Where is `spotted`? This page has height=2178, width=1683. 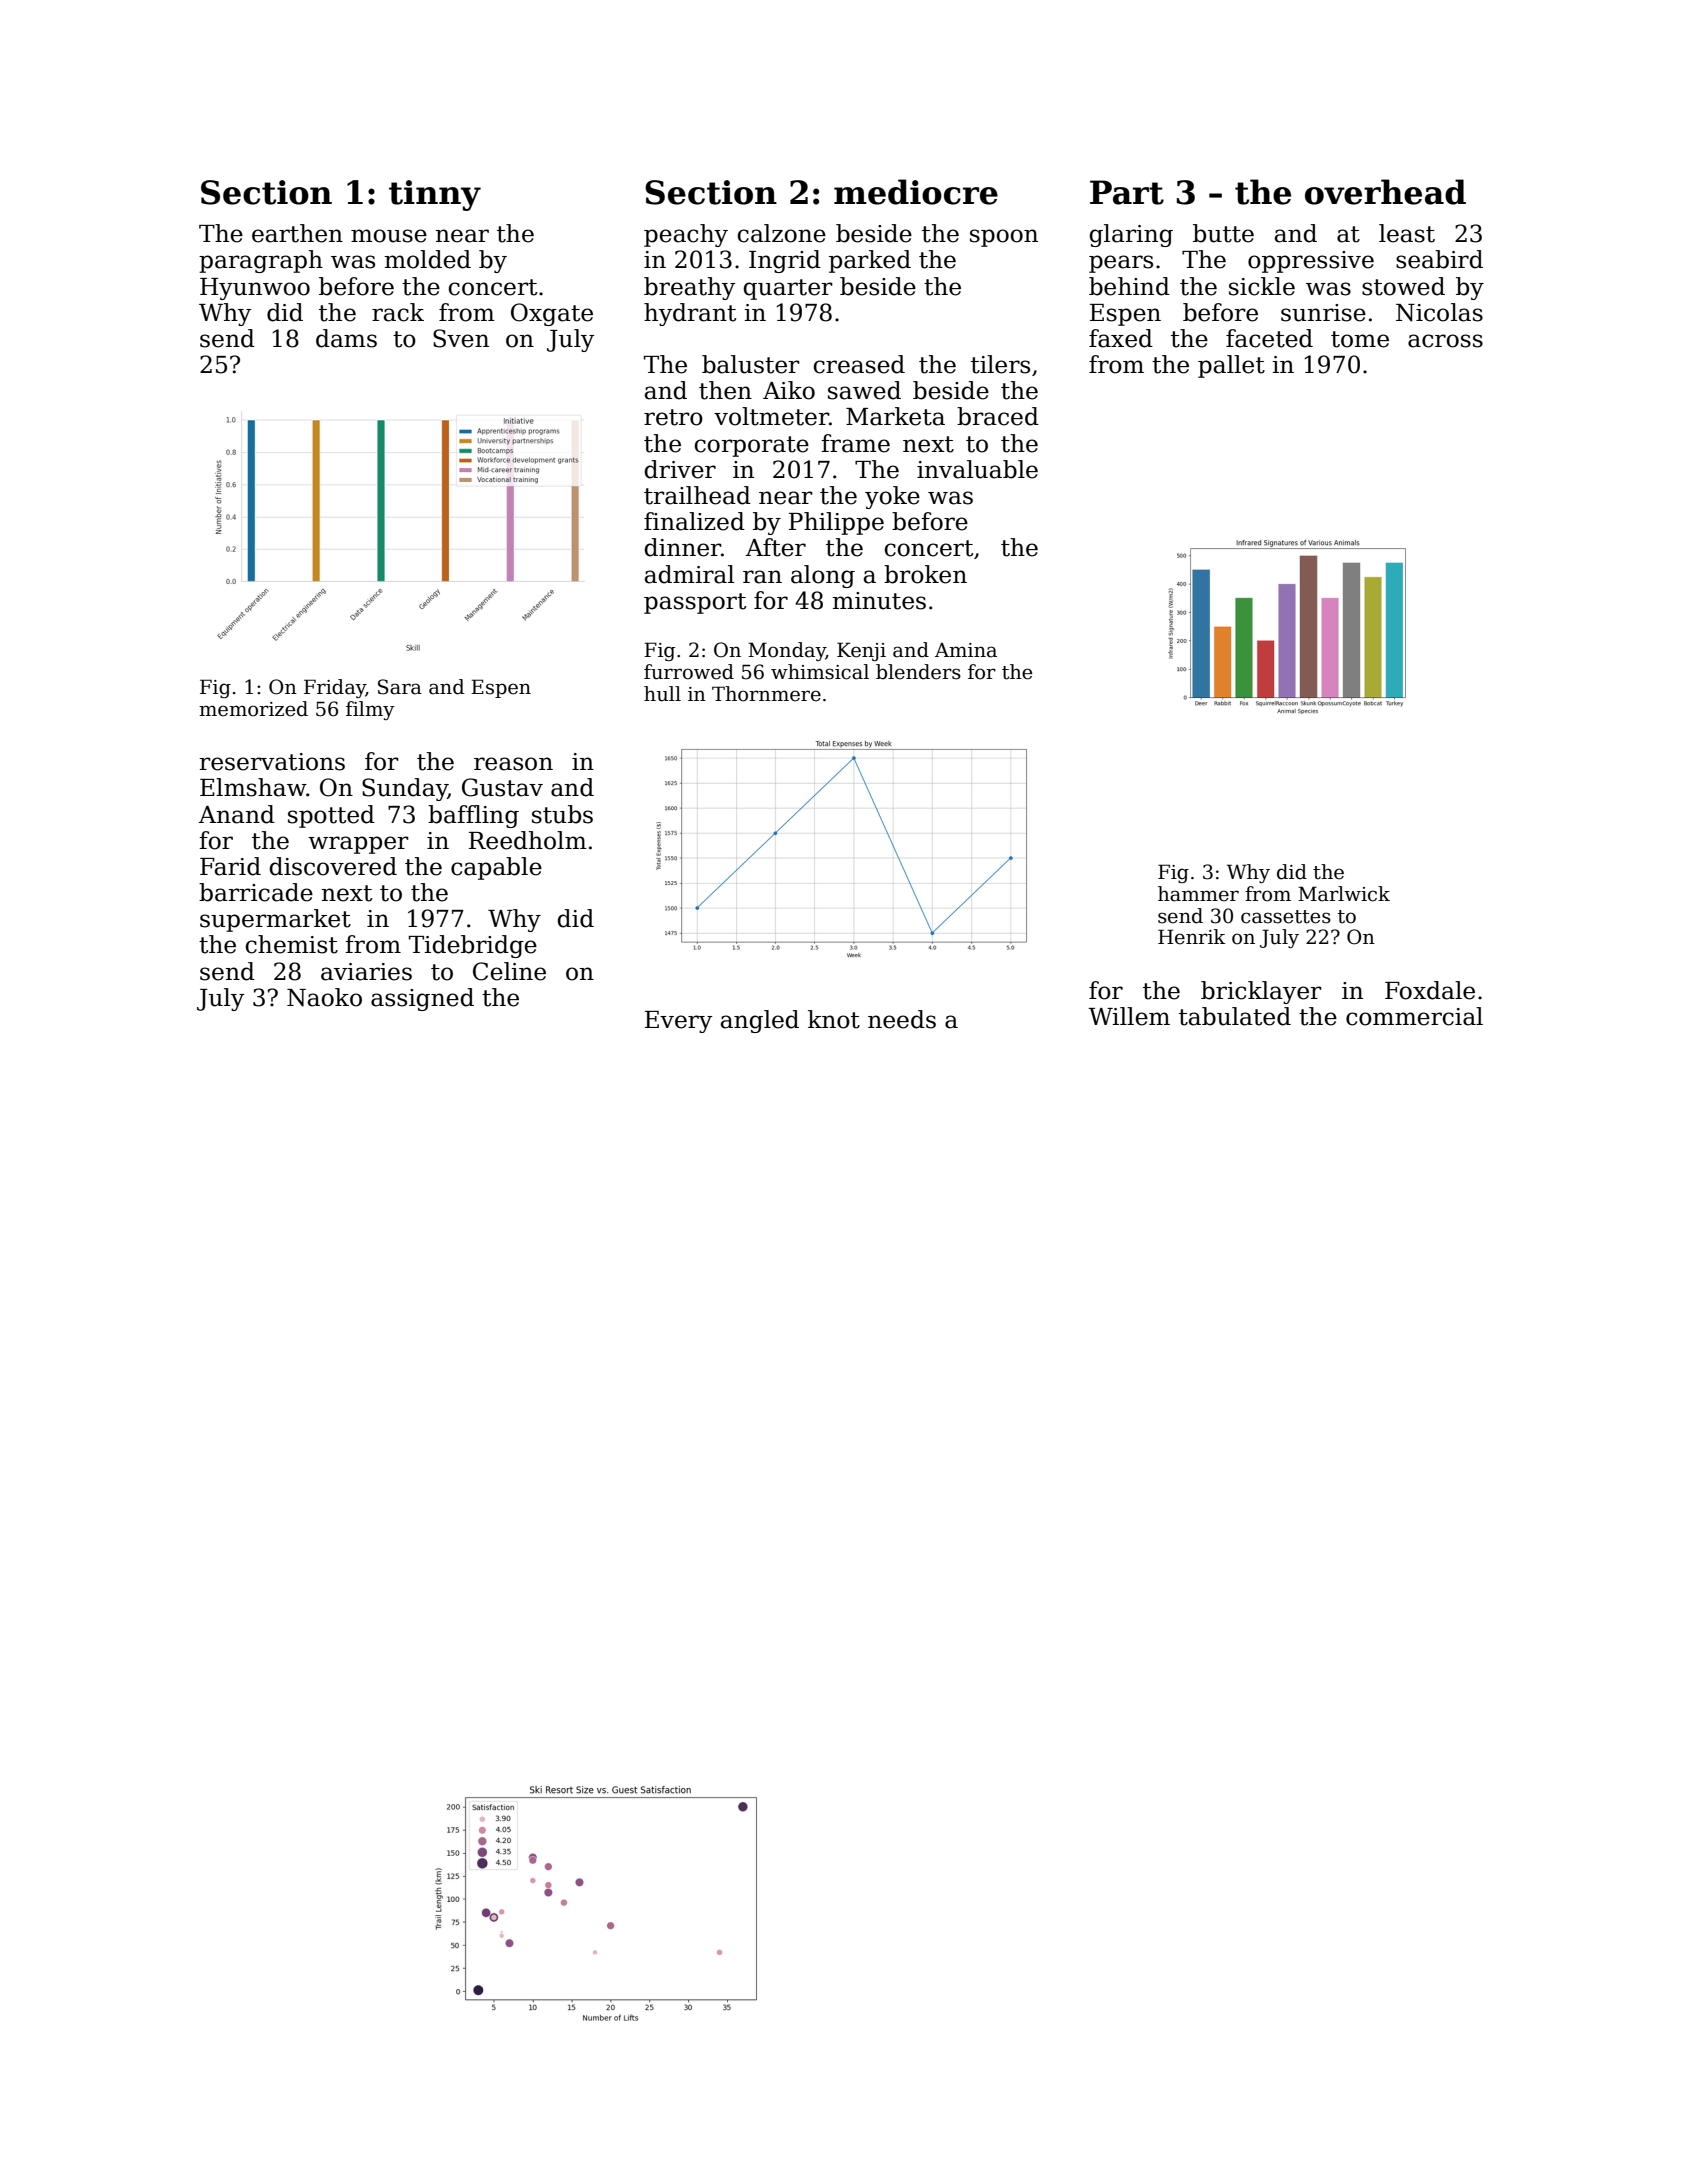
spotted is located at coordinates (331, 816).
